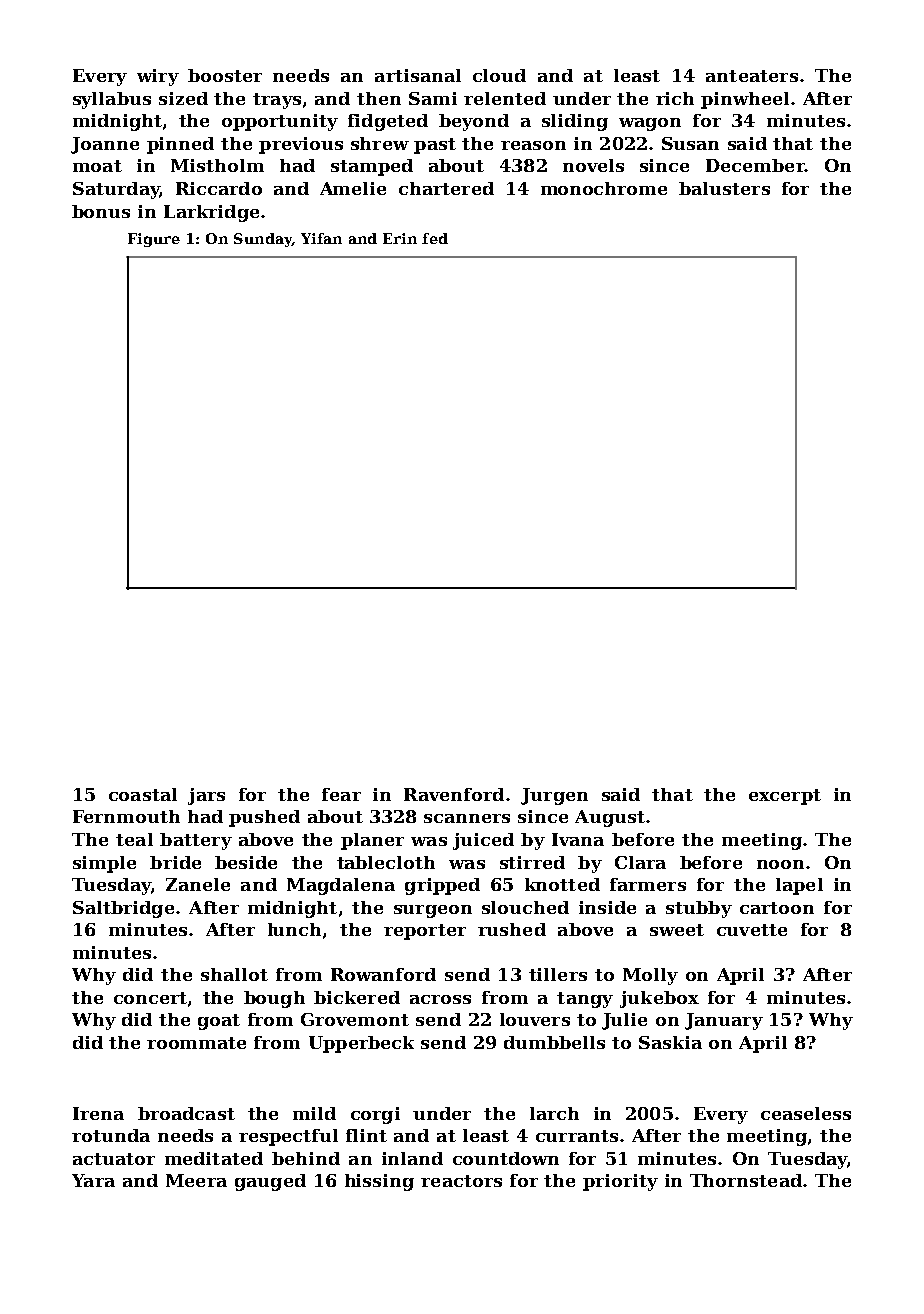  Describe the element at coordinates (186, 1113) in the screenshot. I see `broadcast` at that location.
